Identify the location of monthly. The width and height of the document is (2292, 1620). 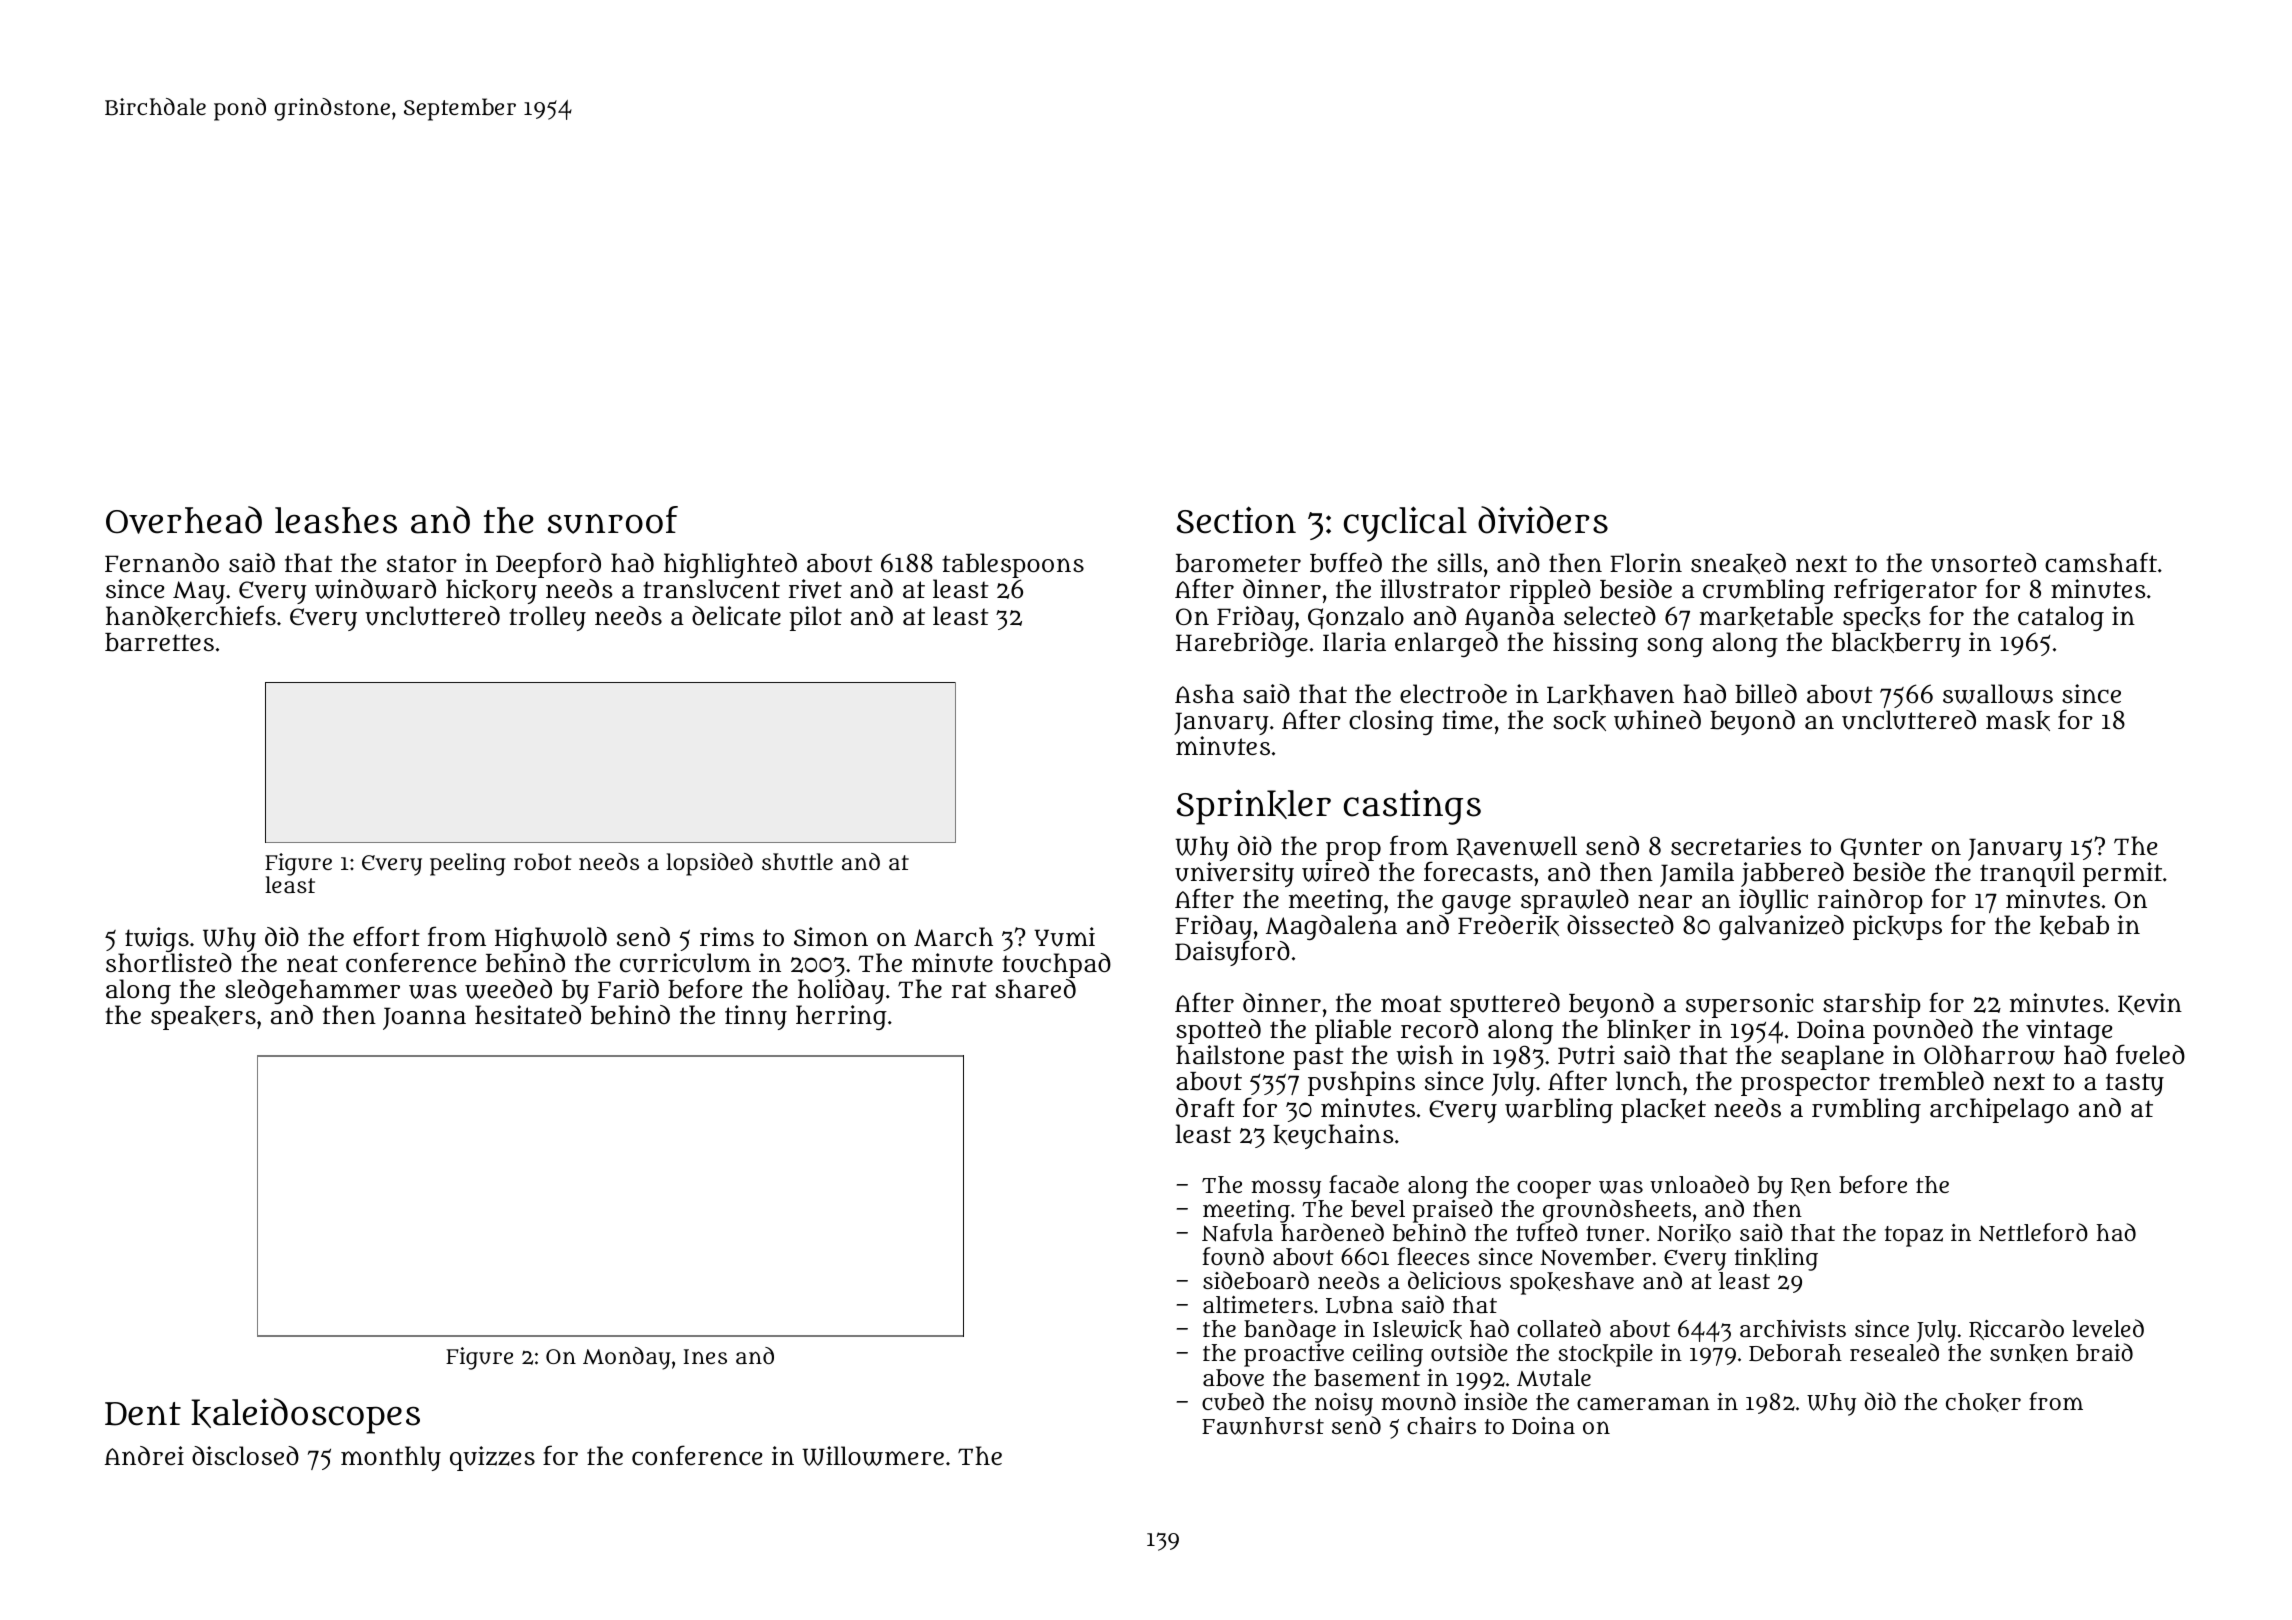
(391, 1458).
